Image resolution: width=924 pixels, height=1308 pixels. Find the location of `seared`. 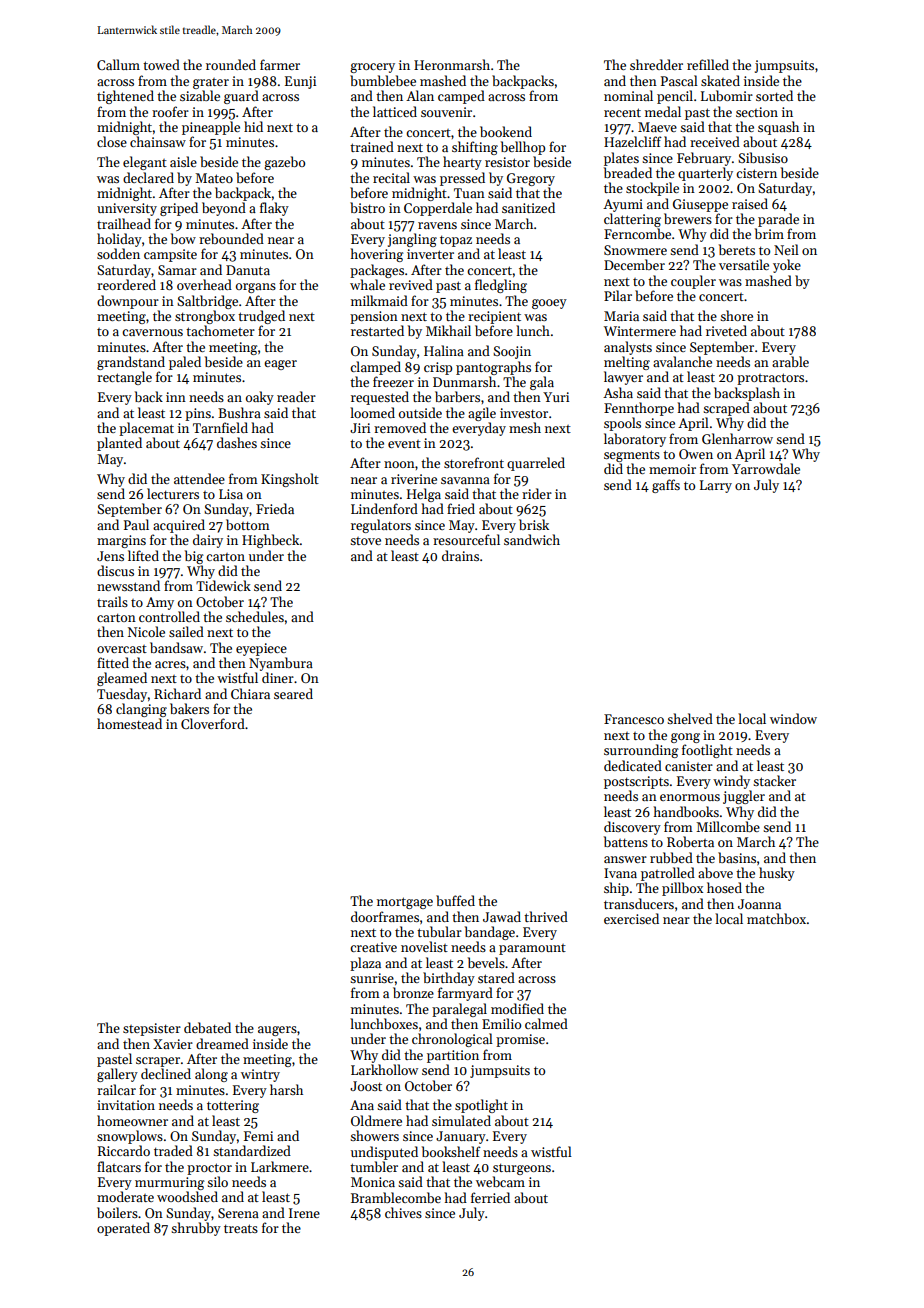

seared is located at coordinates (293, 693).
